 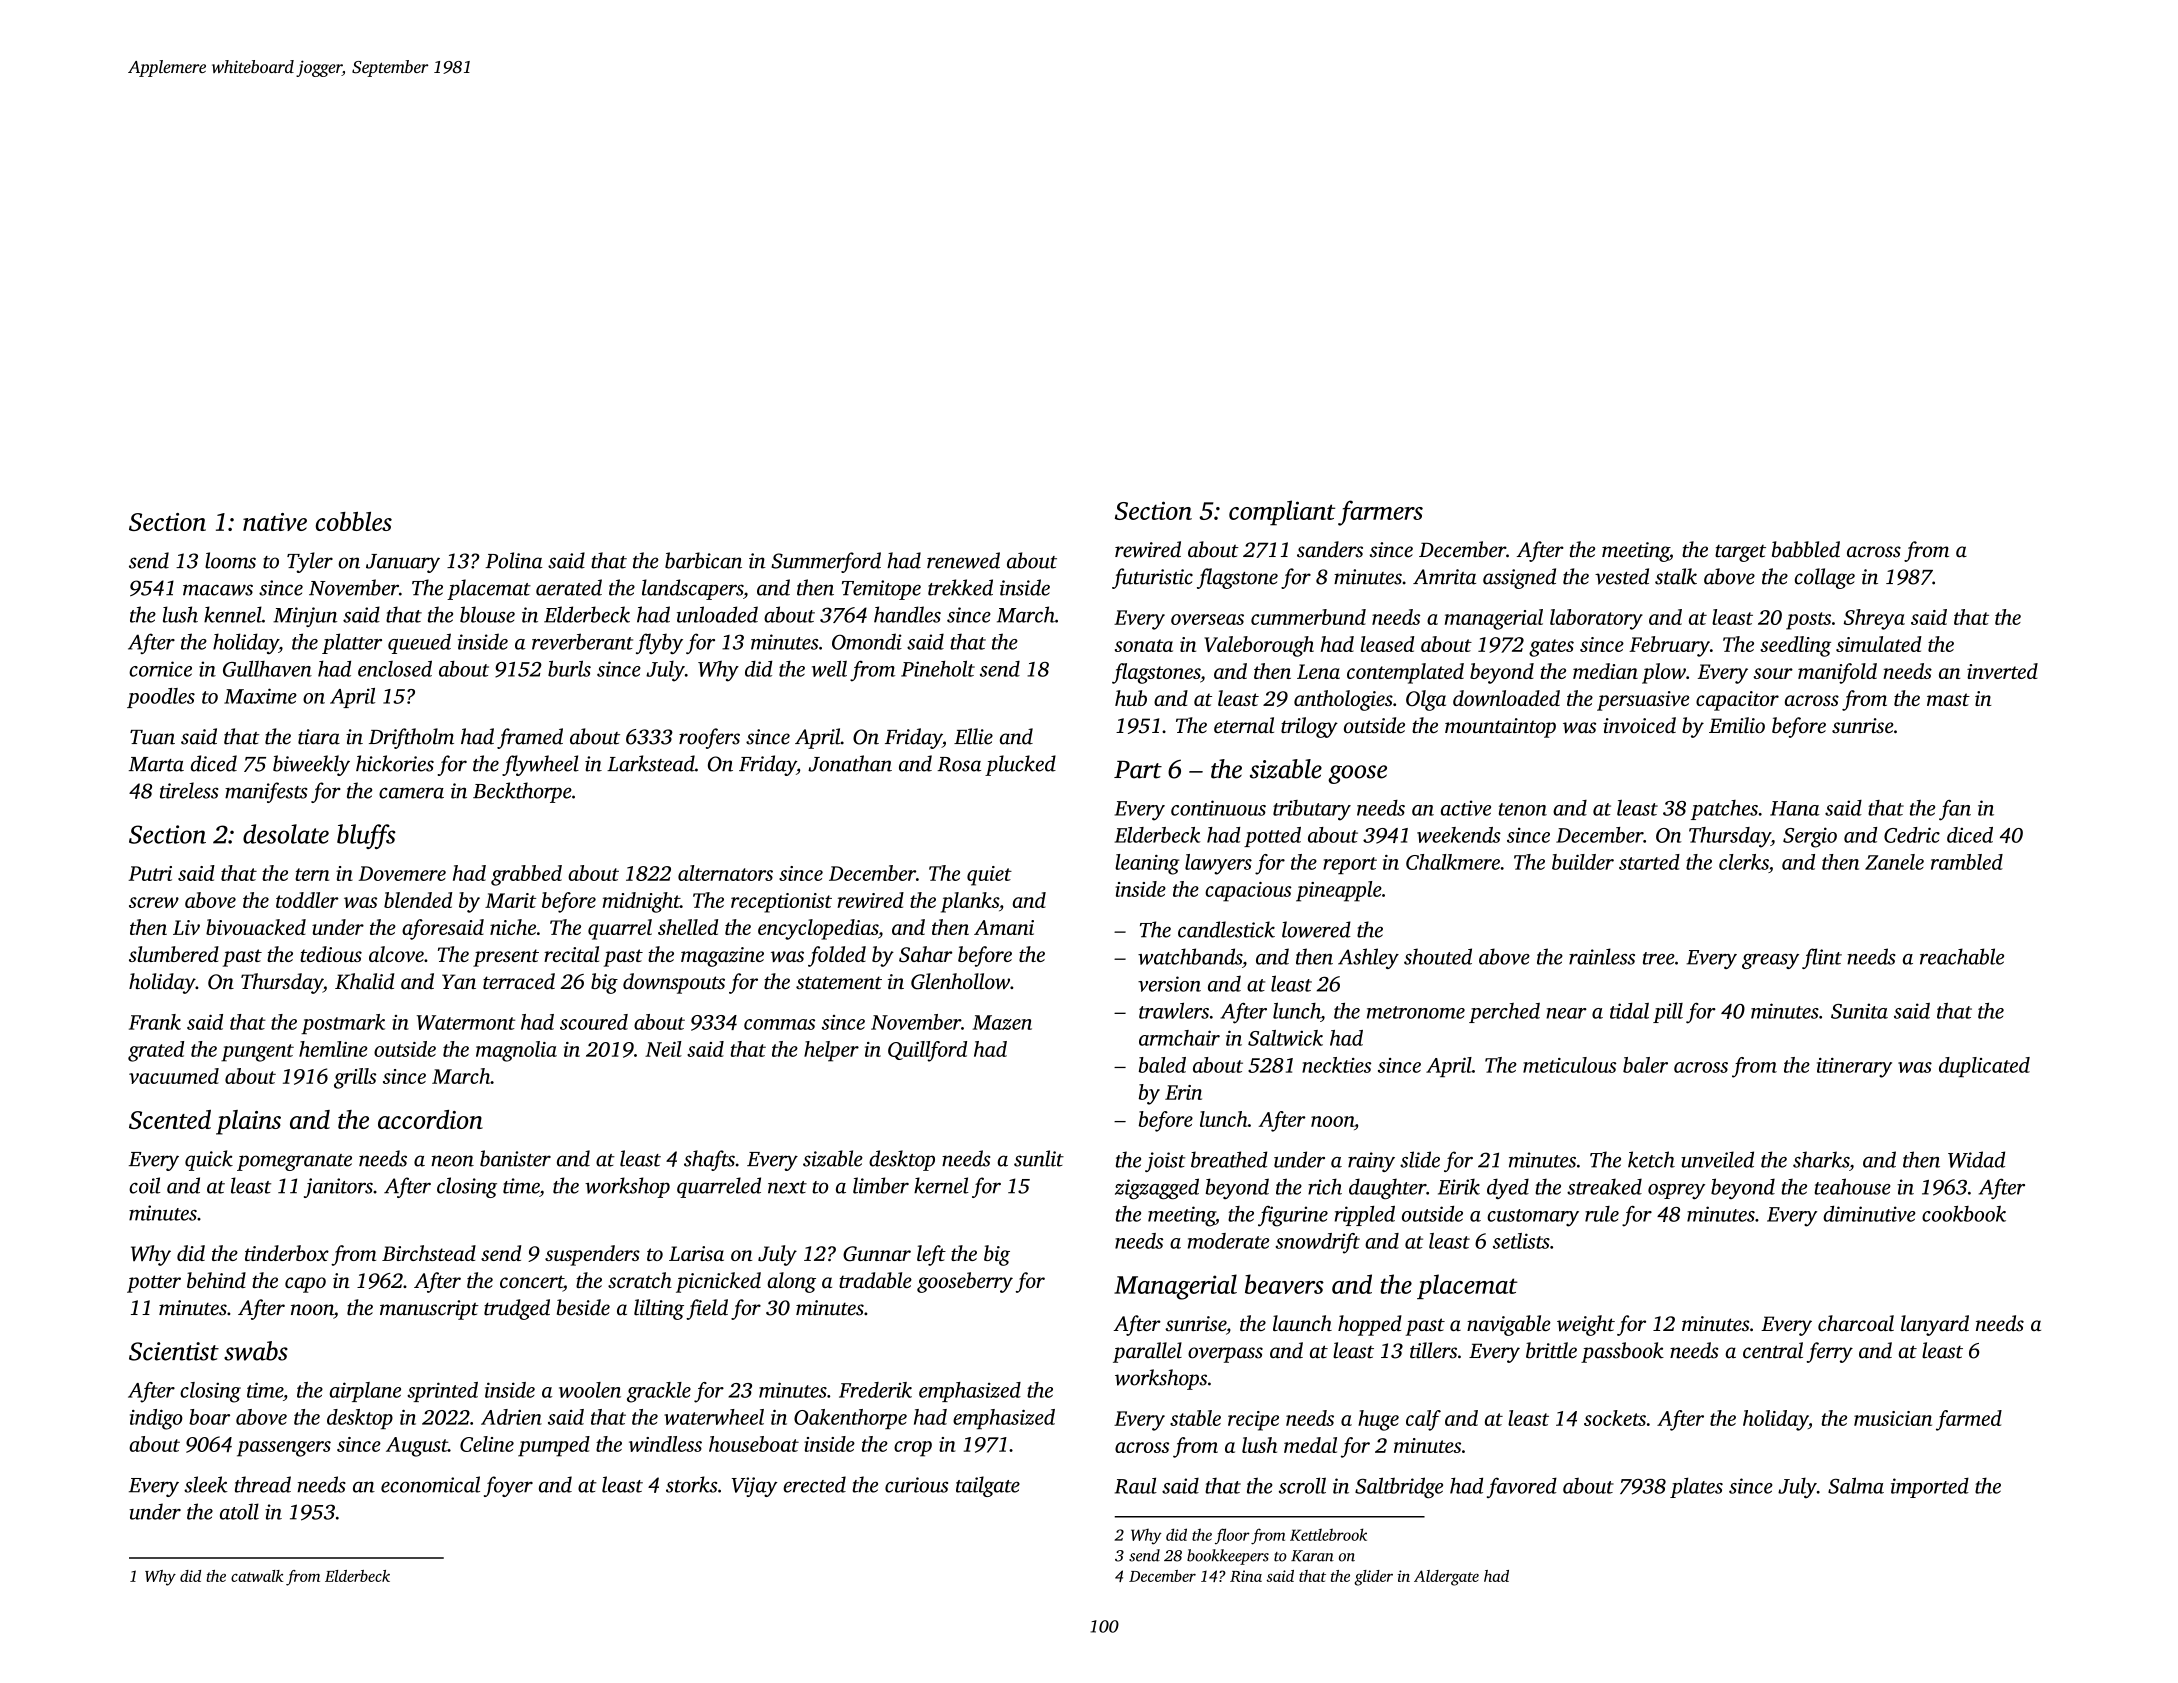 I want to click on burls, so click(x=569, y=668).
